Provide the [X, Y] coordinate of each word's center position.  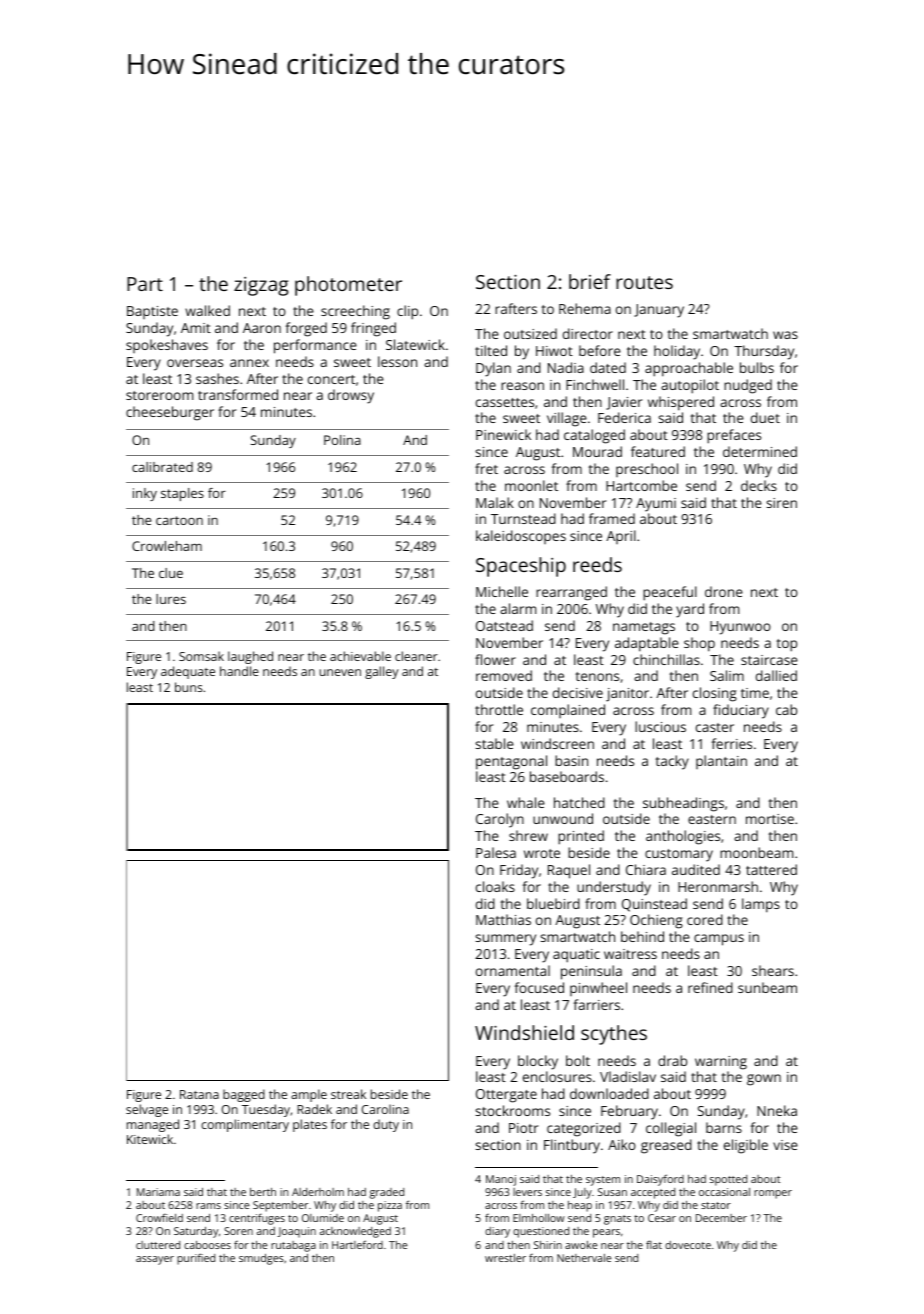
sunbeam [767, 987]
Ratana [199, 1094]
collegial [671, 1129]
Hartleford [357, 1244]
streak [348, 1094]
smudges [261, 1259]
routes [644, 282]
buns [189, 687]
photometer [348, 286]
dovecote [688, 1245]
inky [145, 494]
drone [724, 591]
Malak [495, 502]
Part [145, 284]
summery [506, 940]
